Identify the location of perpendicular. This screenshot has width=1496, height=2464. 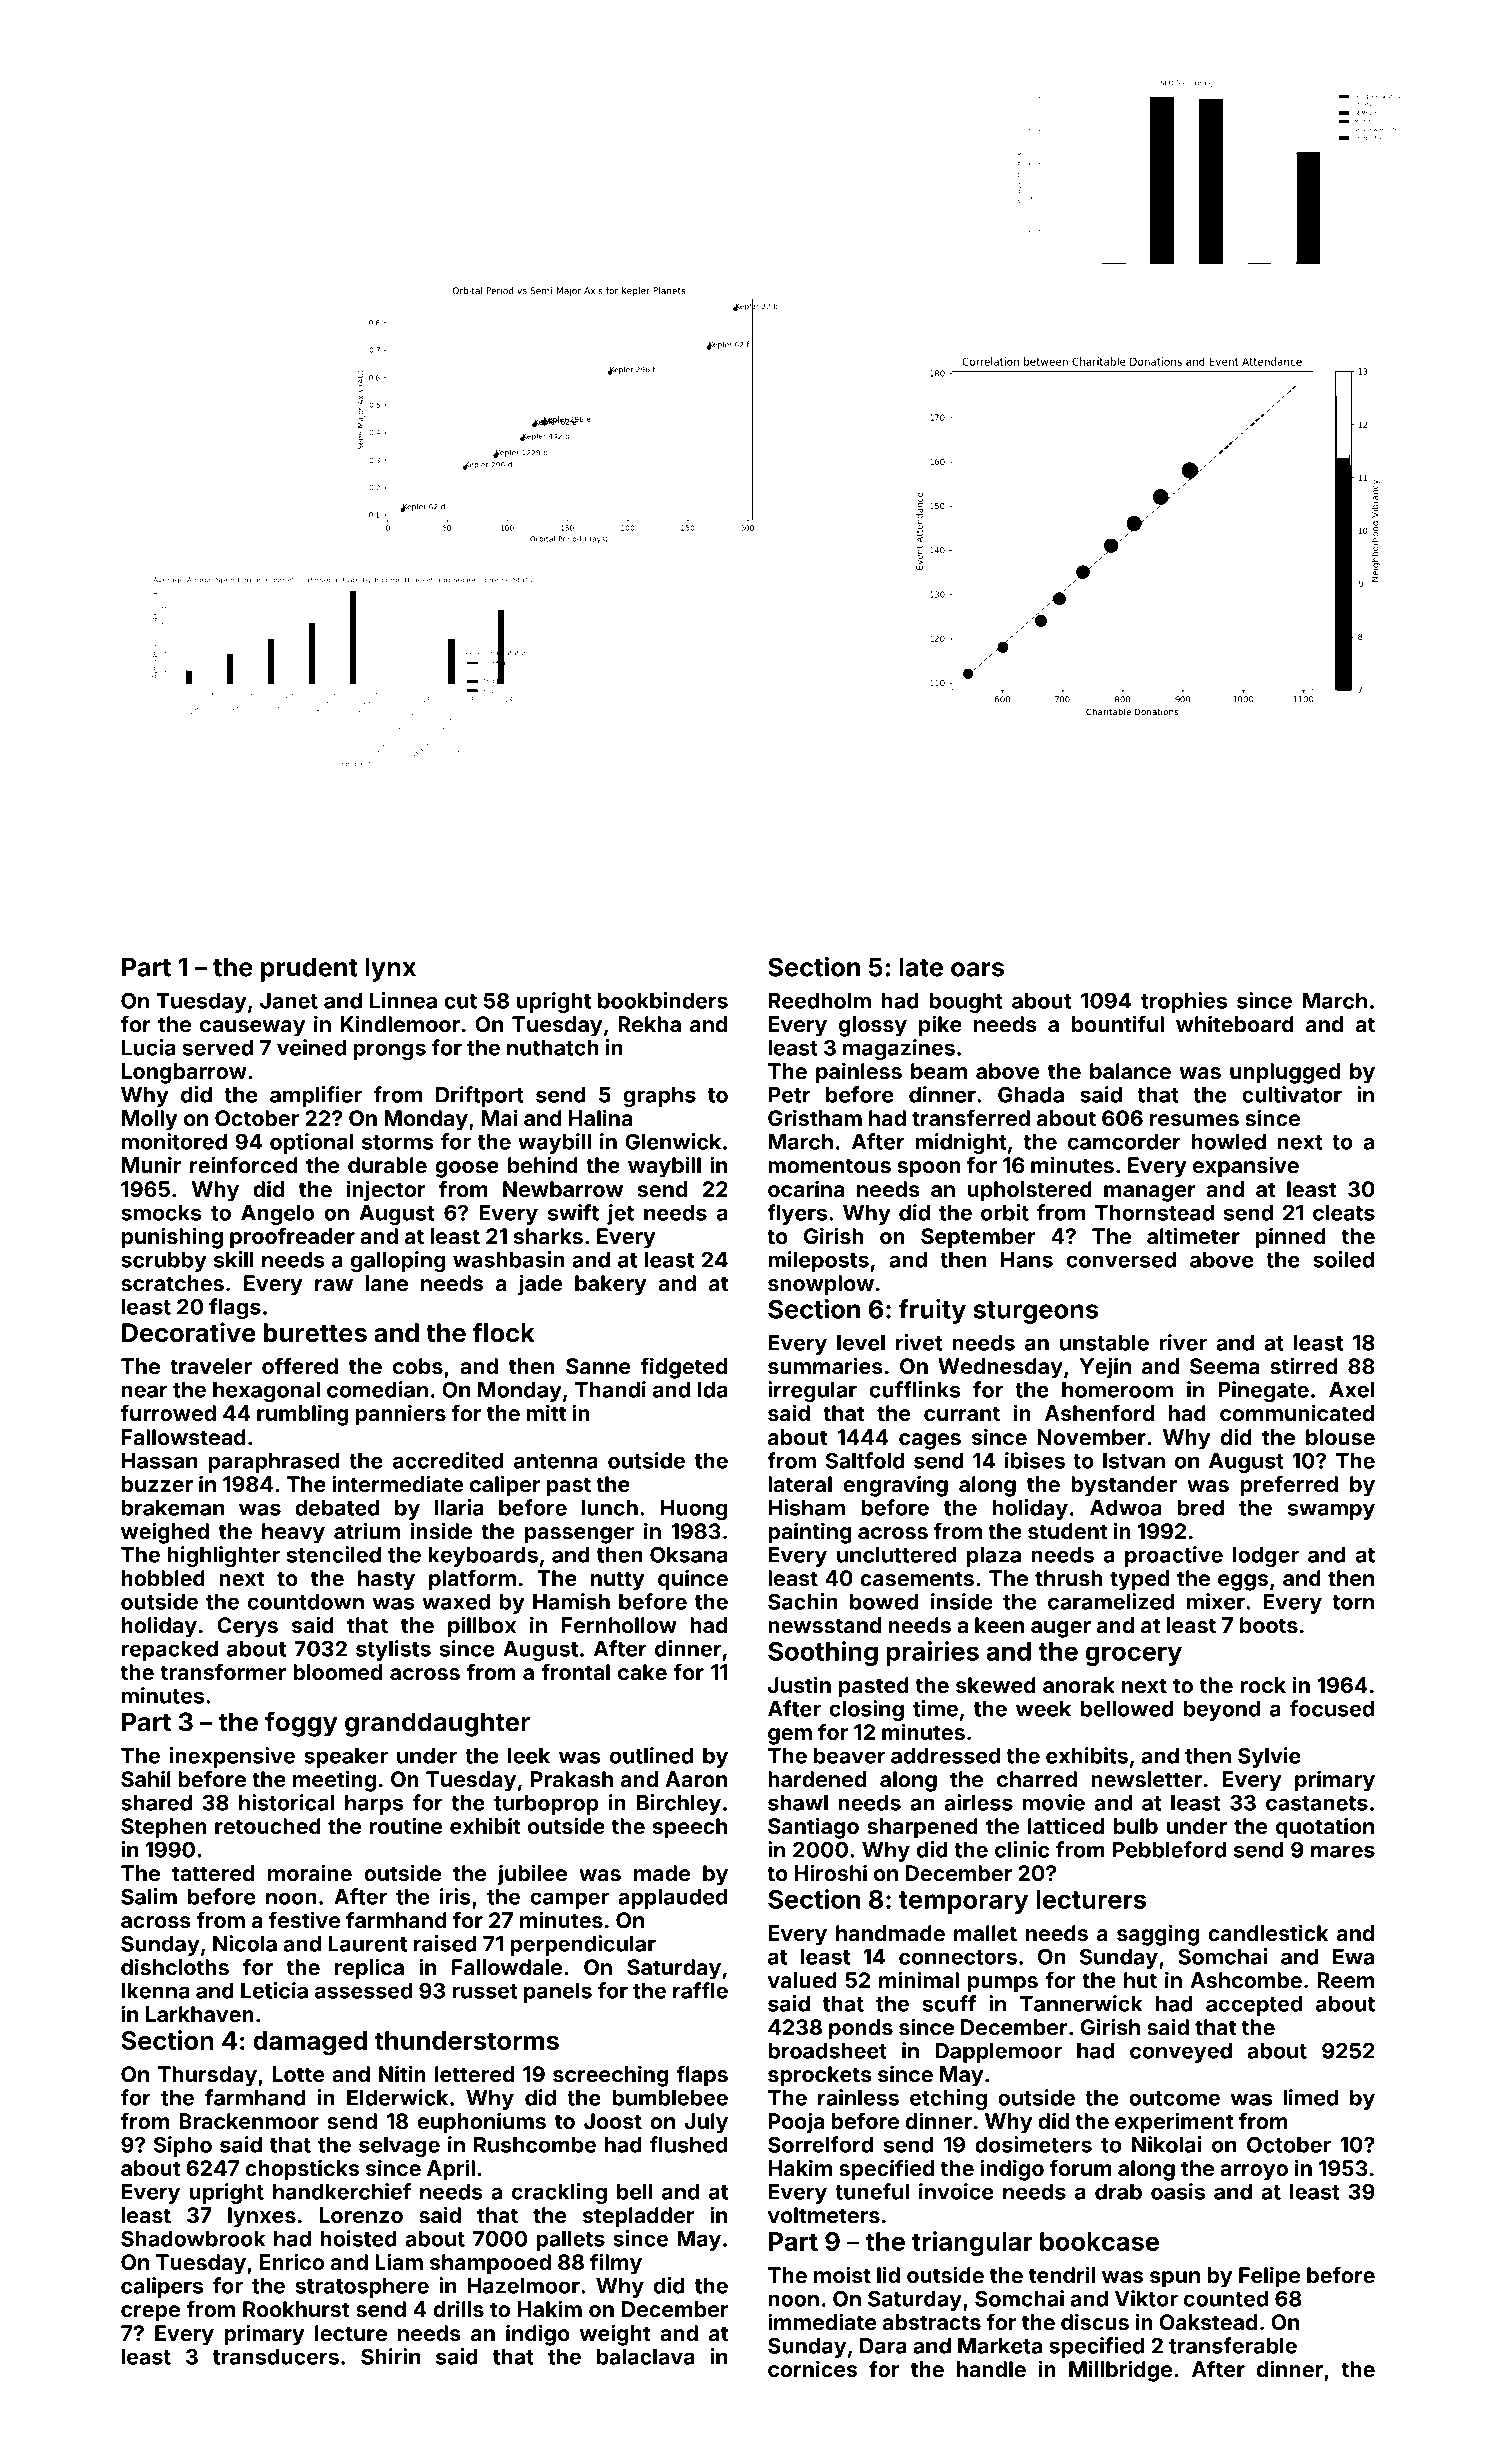
(583, 1945).
